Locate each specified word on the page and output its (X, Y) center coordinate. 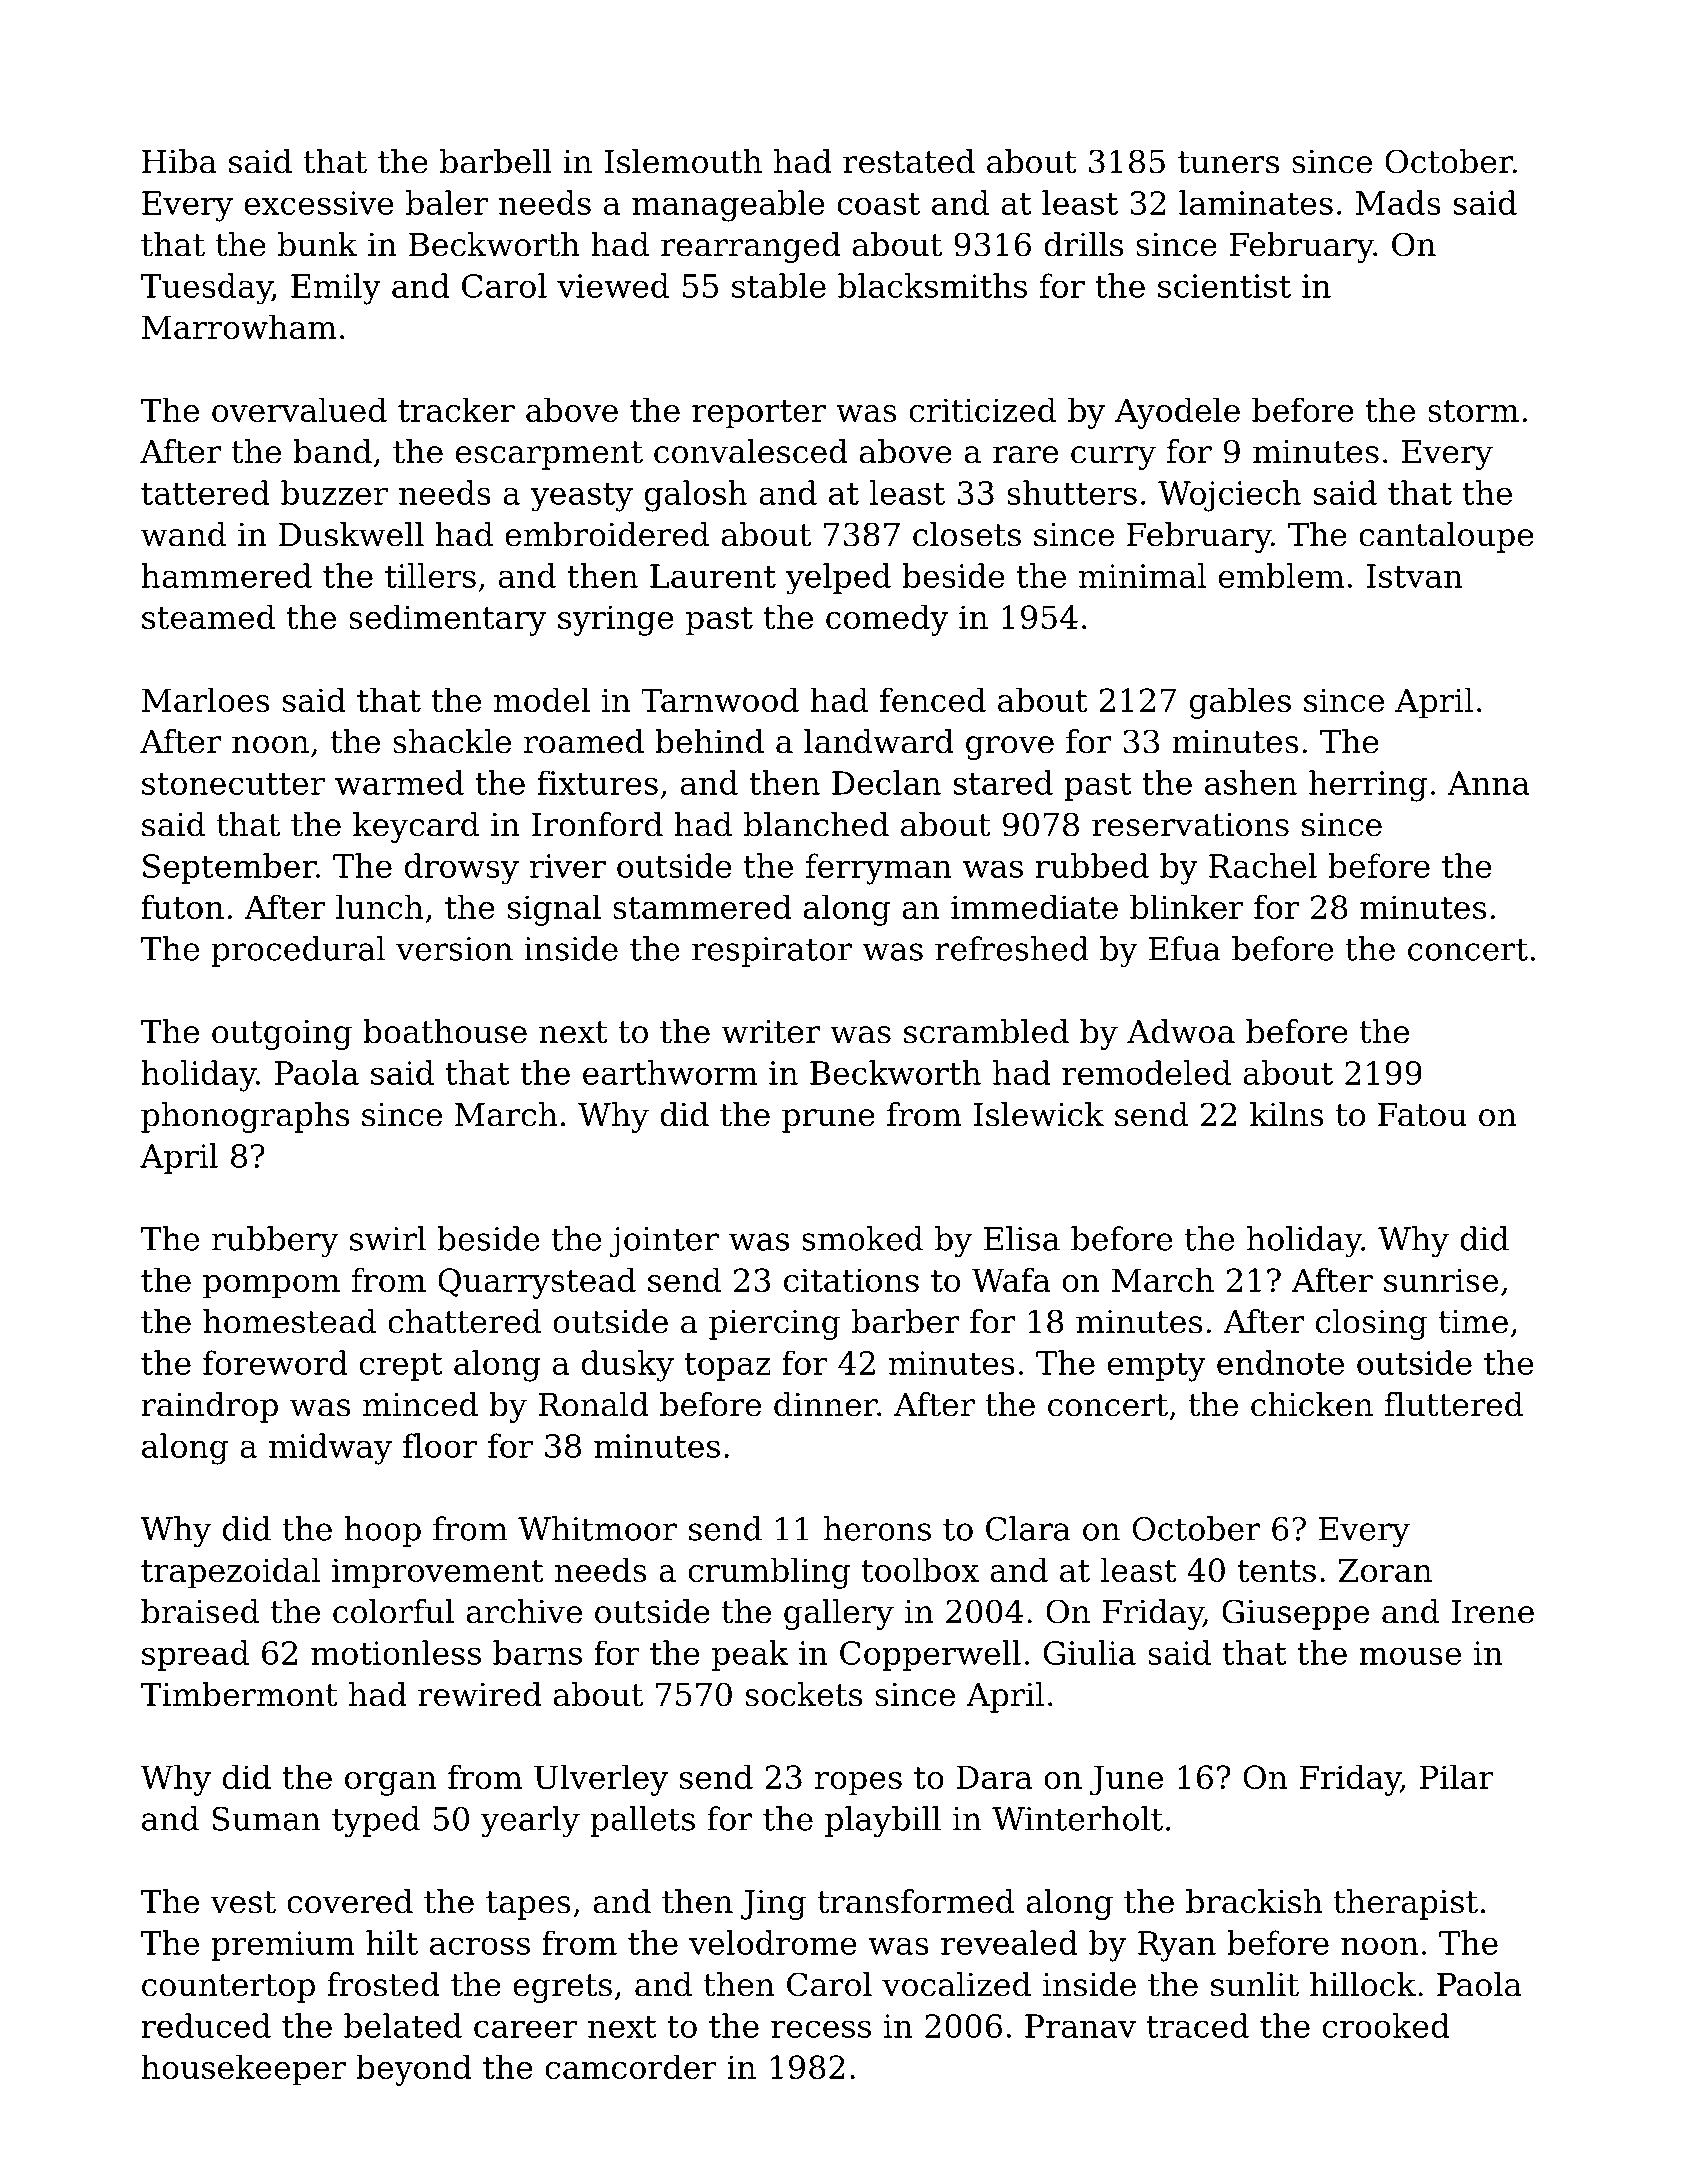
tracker (456, 409)
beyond (414, 2070)
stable (779, 285)
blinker (1186, 906)
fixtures (597, 782)
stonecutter (233, 784)
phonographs (245, 1117)
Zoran (1385, 1570)
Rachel (1263, 865)
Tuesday (206, 289)
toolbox (920, 1569)
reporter (759, 414)
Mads (1398, 202)
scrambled (986, 1031)
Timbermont (239, 1694)
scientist (1224, 286)
